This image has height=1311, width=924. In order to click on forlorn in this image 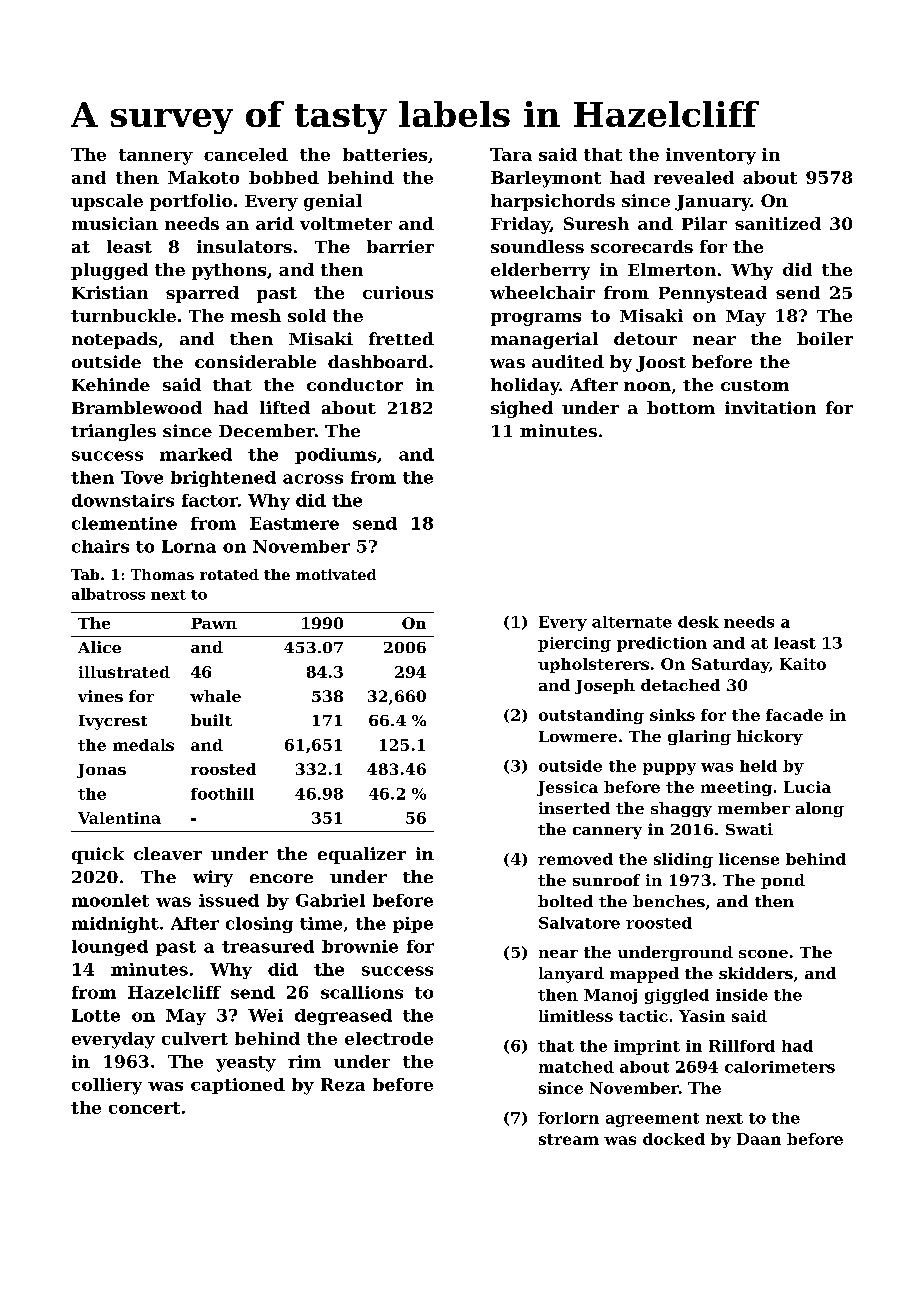, I will do `click(568, 1118)`.
